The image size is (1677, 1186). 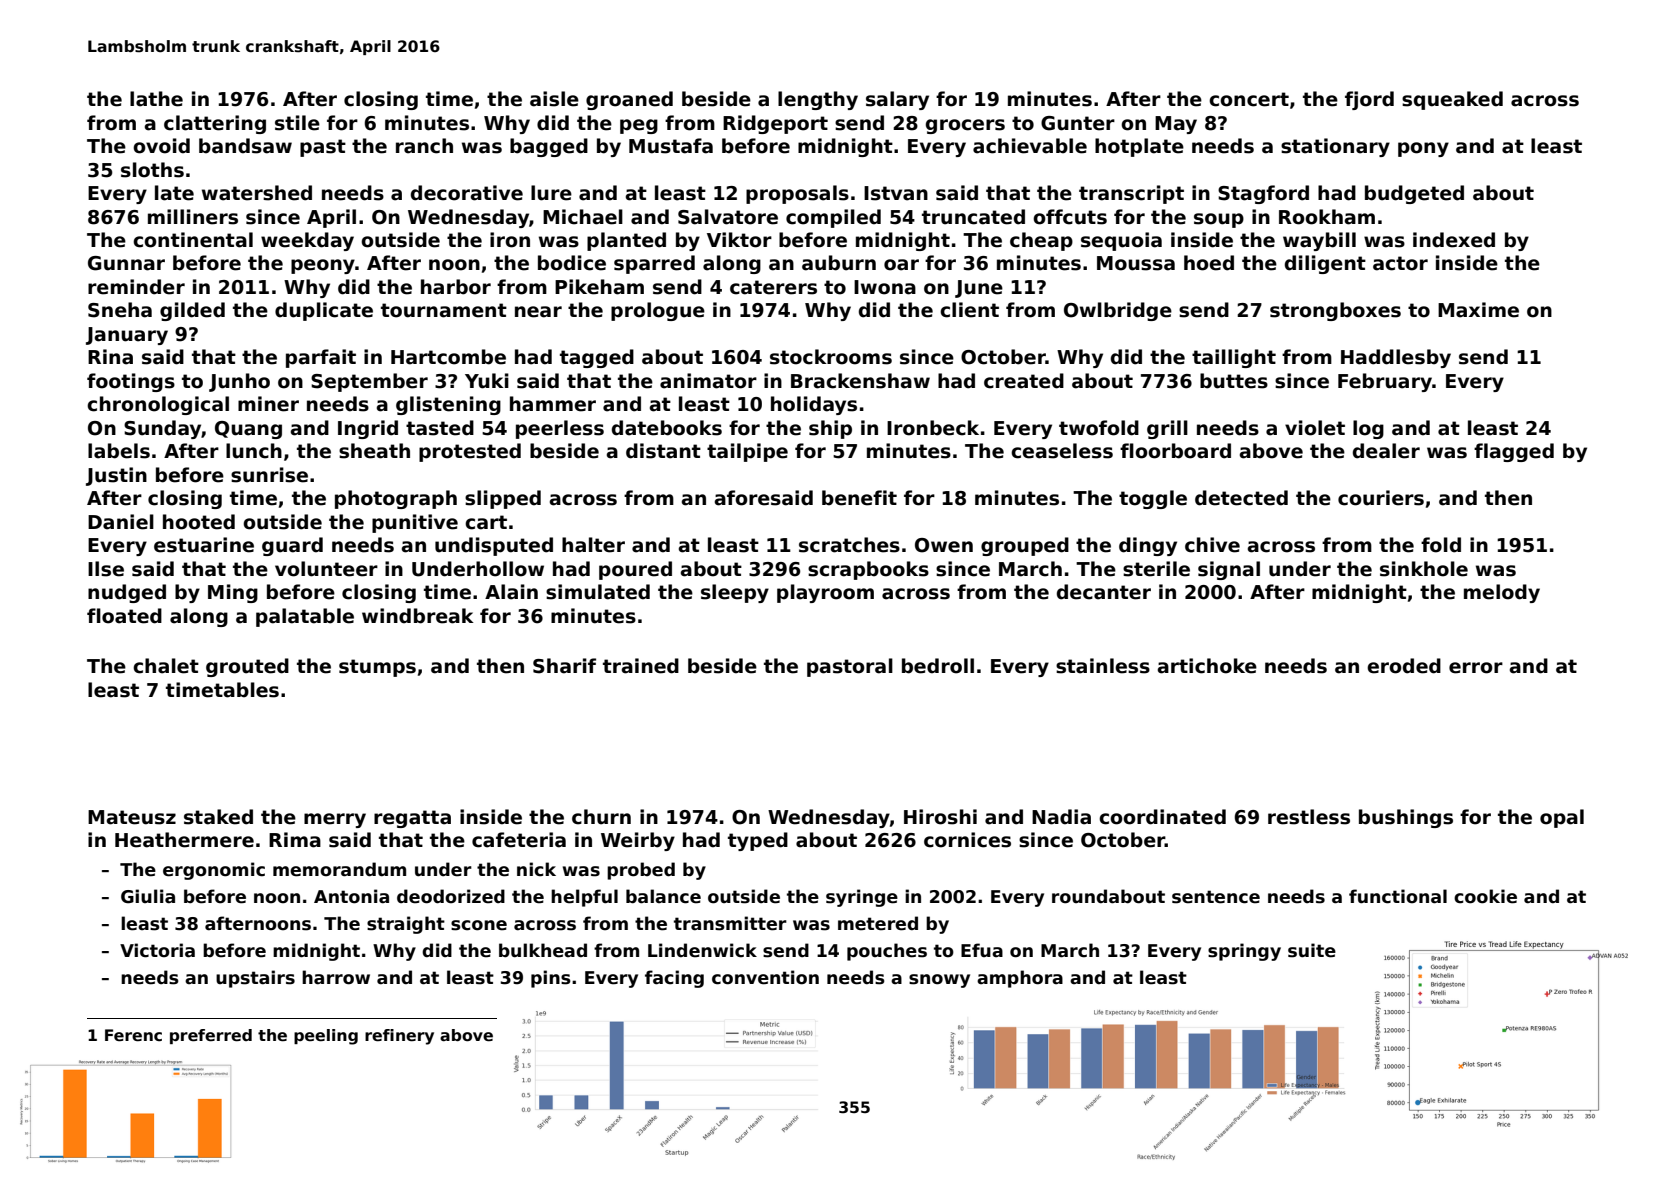 I want to click on concert, so click(x=1249, y=99).
